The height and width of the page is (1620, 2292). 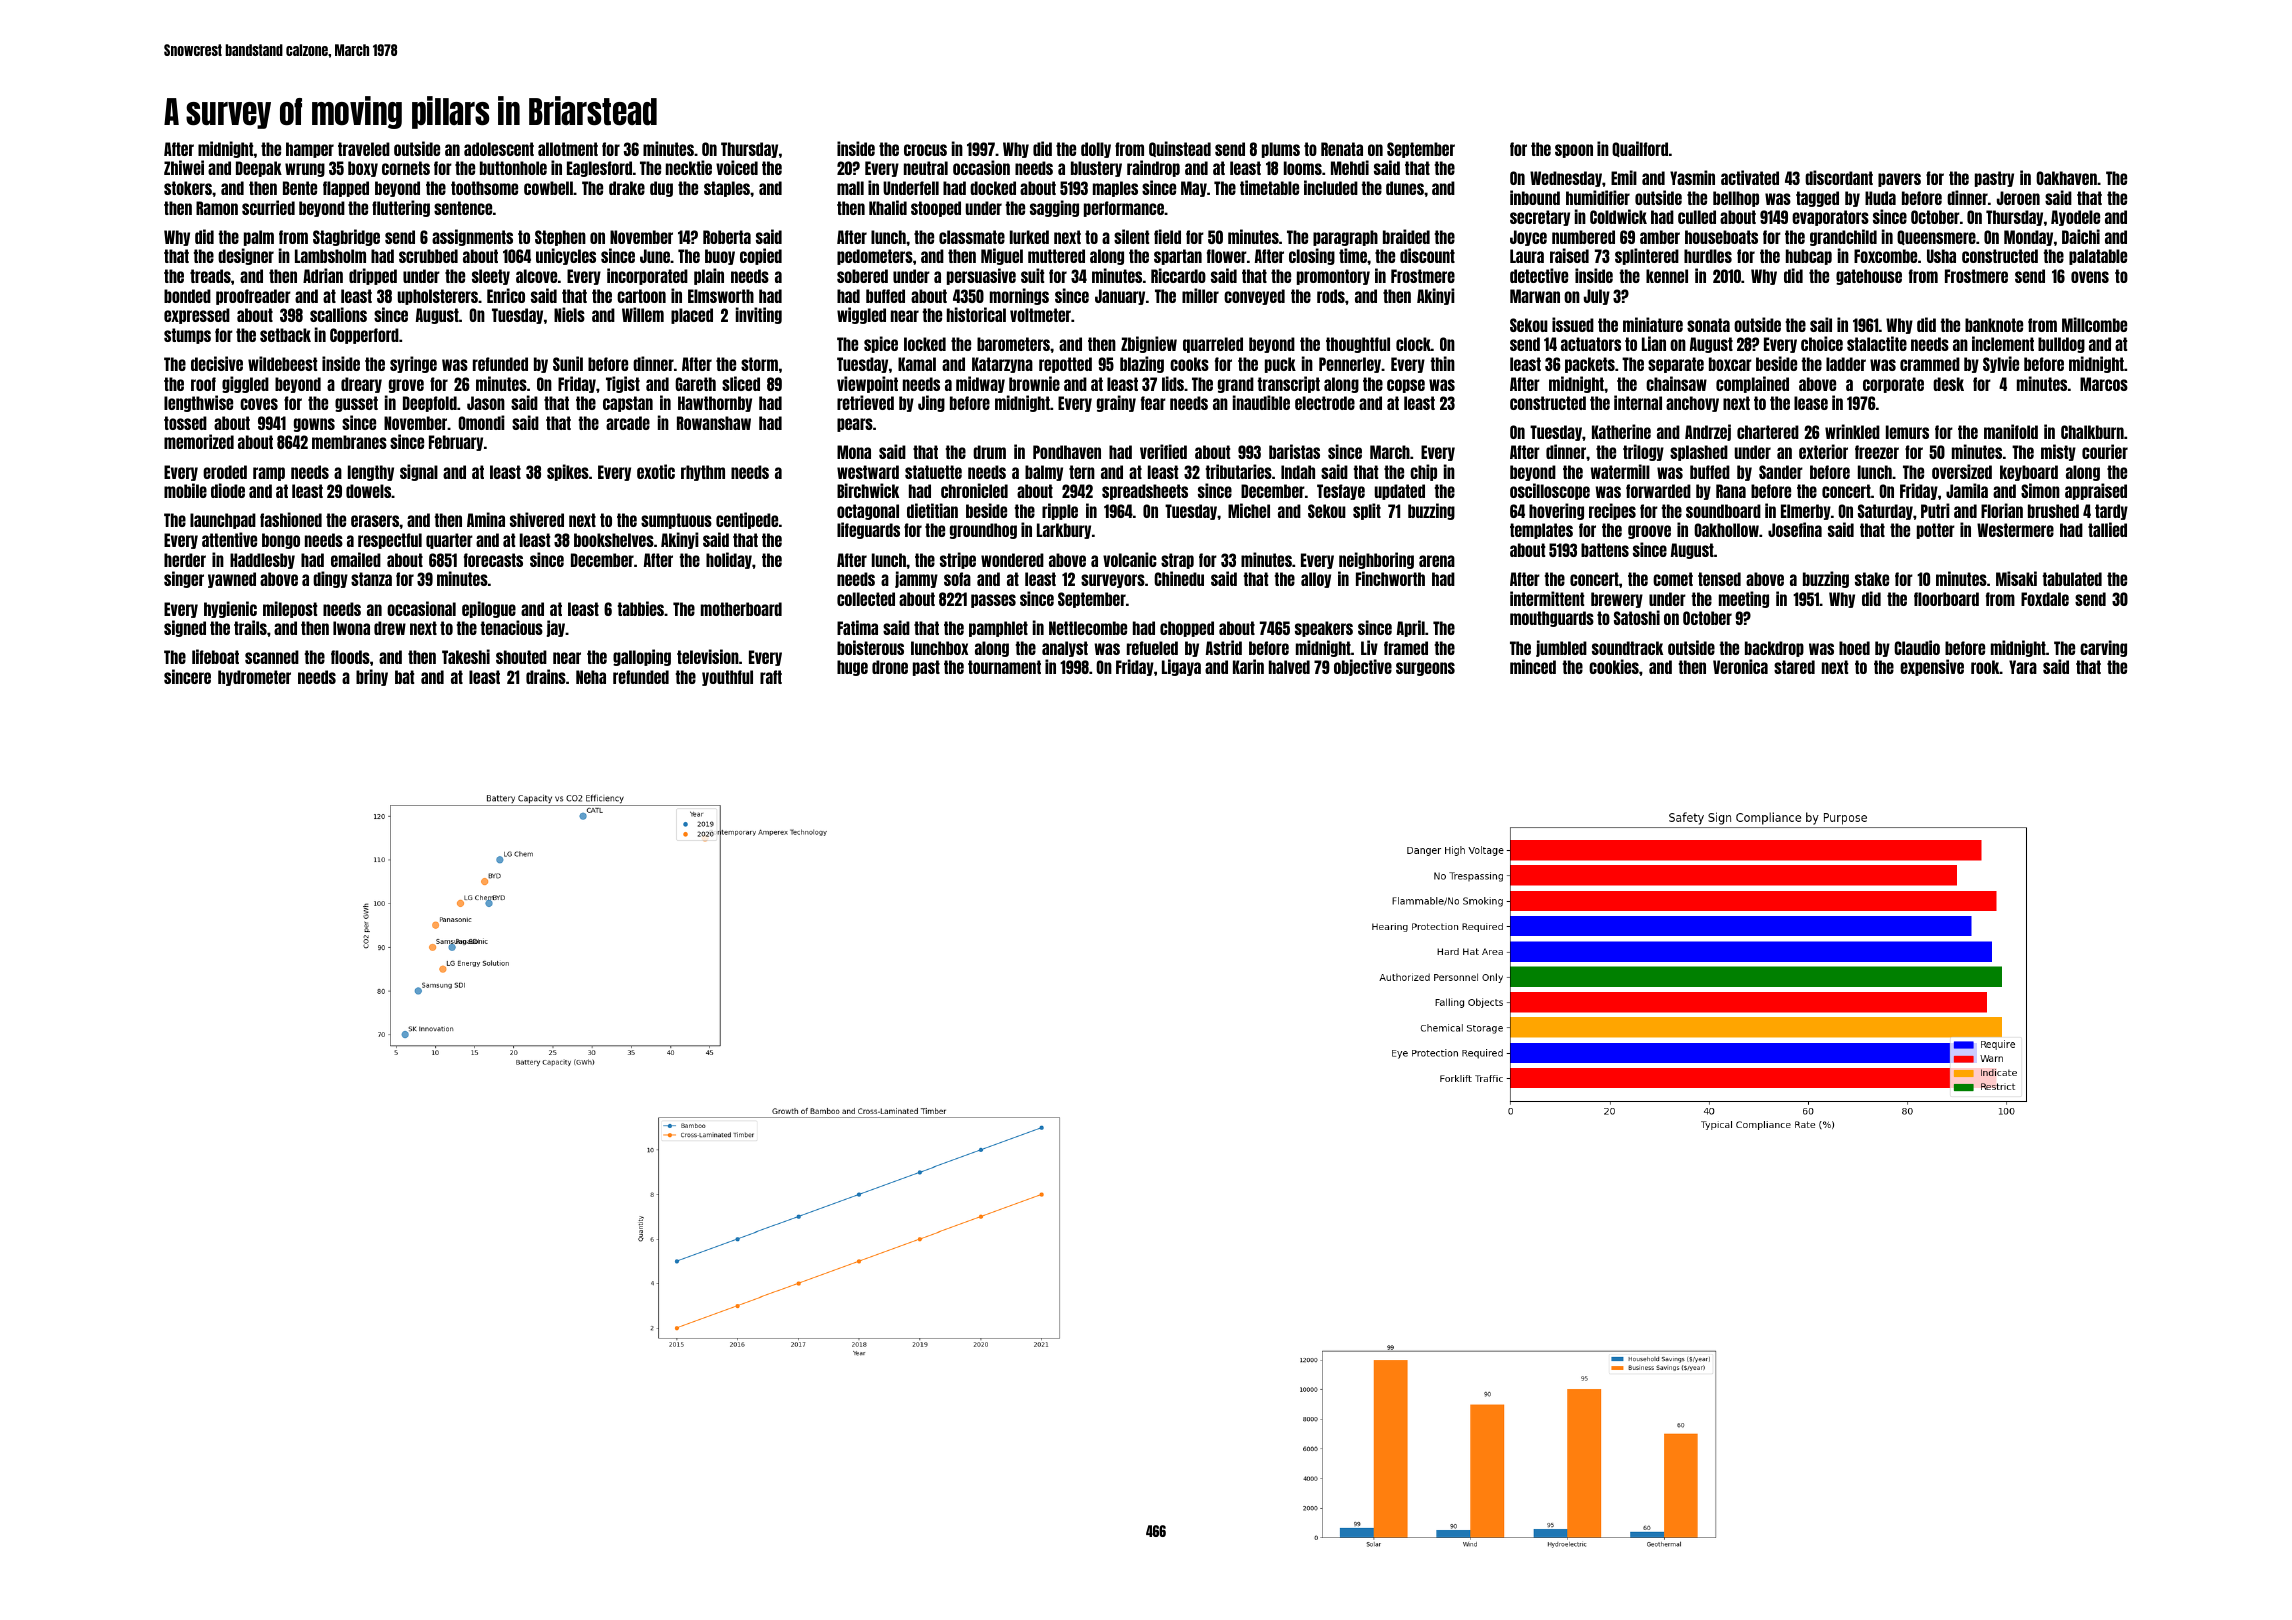 What do you see at coordinates (661, 189) in the page?
I see `dug` at bounding box center [661, 189].
